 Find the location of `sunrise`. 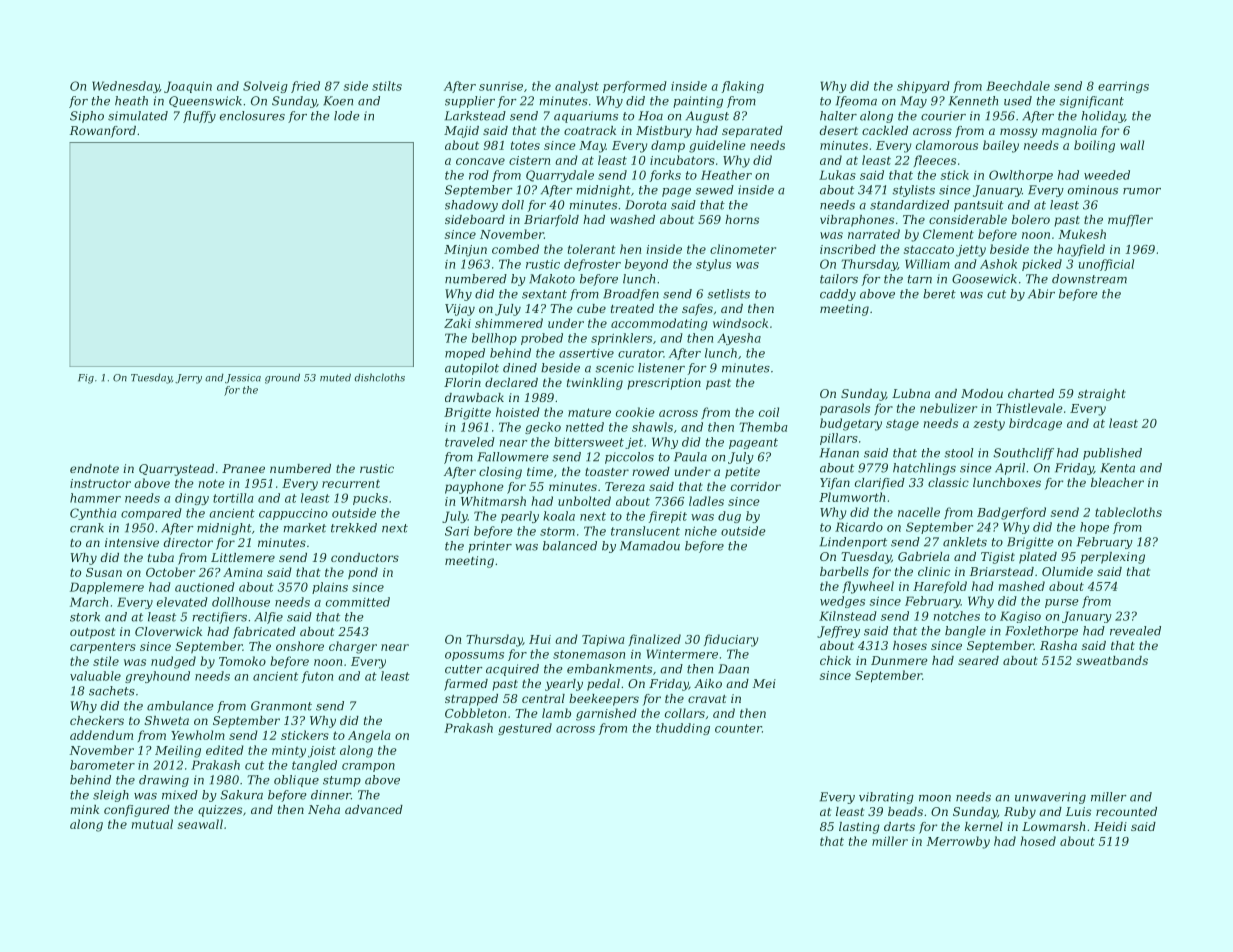

sunrise is located at coordinates (501, 86).
